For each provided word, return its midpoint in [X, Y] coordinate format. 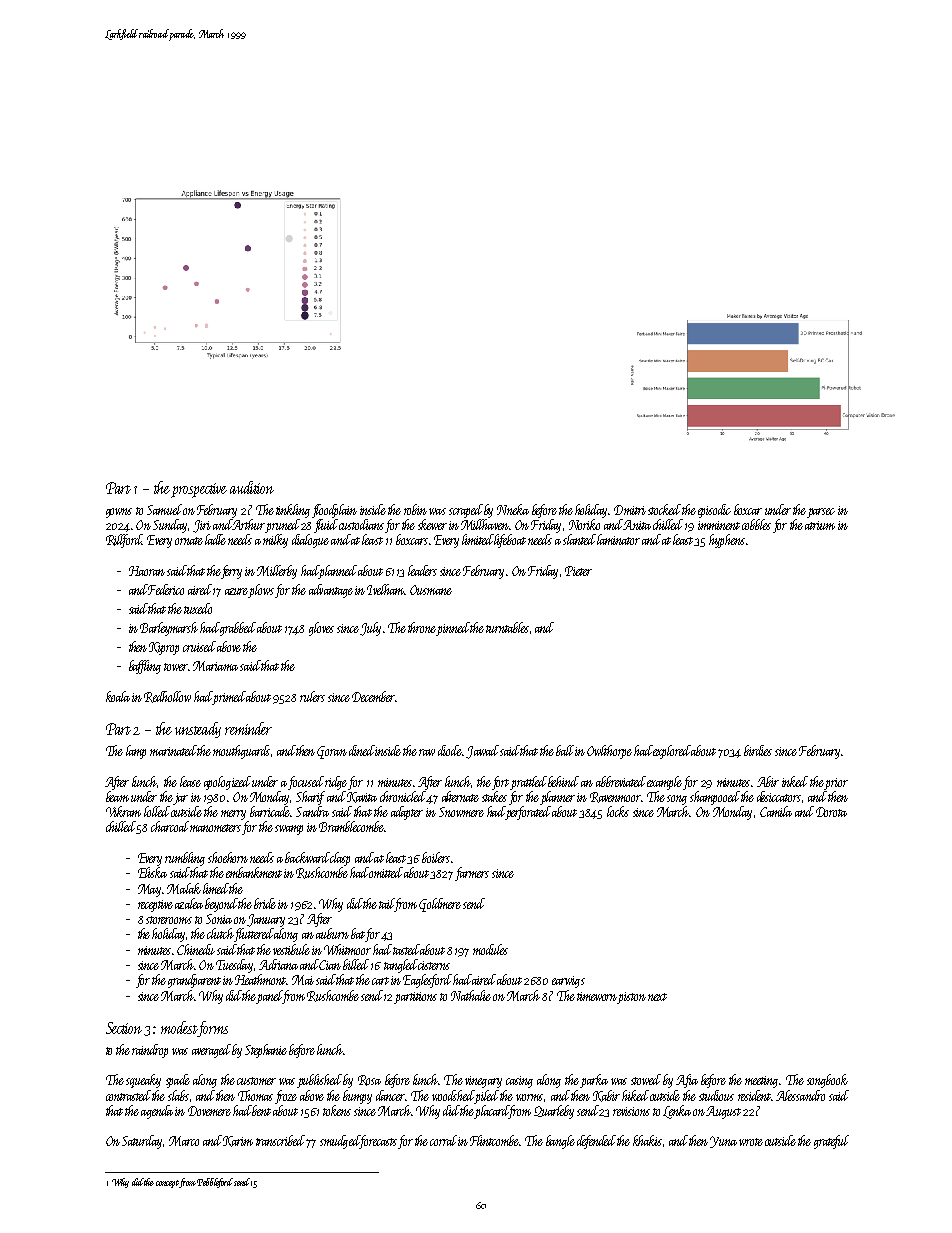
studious [716, 1095]
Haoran [147, 571]
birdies [758, 750]
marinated [173, 750]
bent [261, 1110]
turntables [507, 627]
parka [594, 1081]
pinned [453, 629]
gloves [321, 629]
